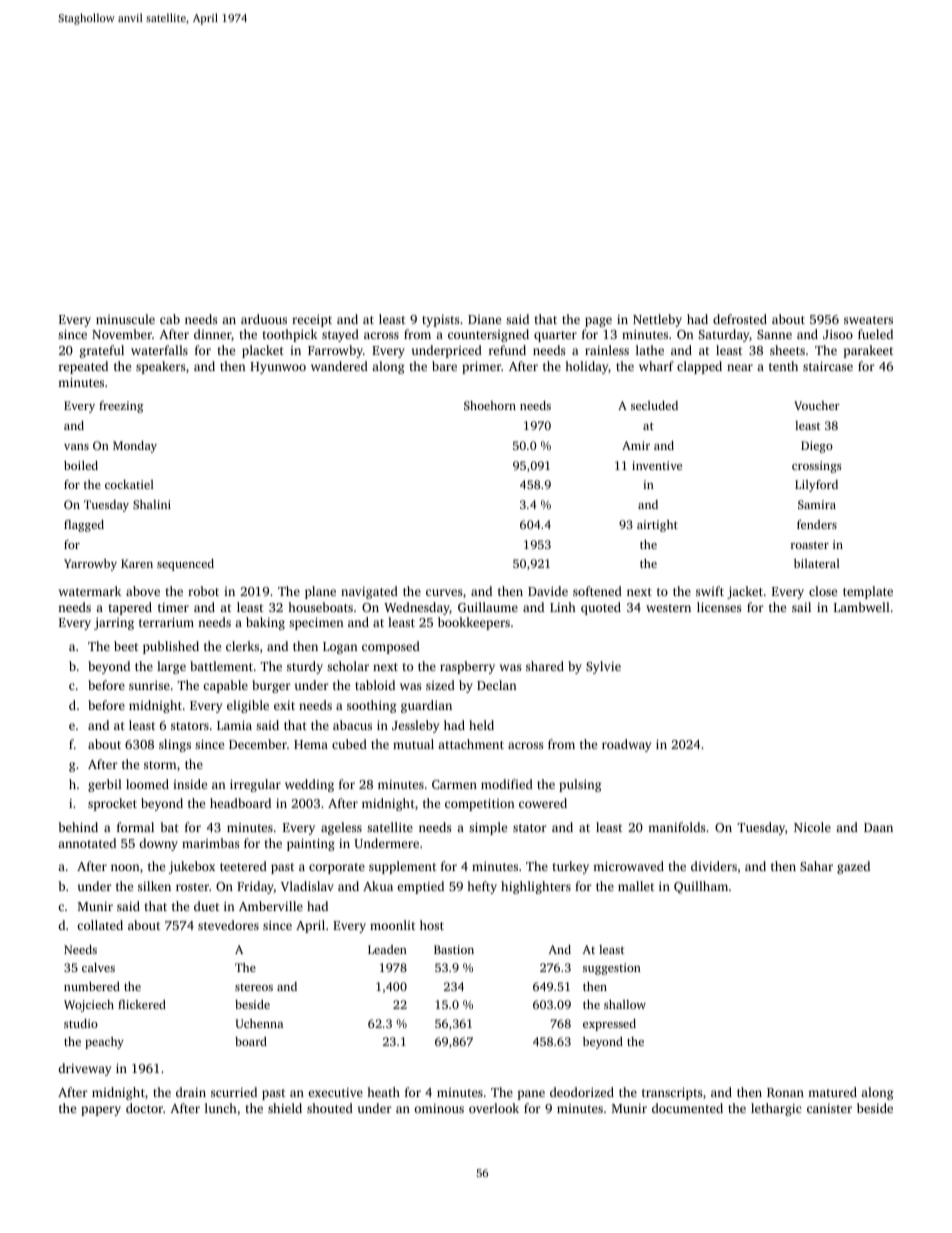  I want to click on shouted, so click(330, 1108).
